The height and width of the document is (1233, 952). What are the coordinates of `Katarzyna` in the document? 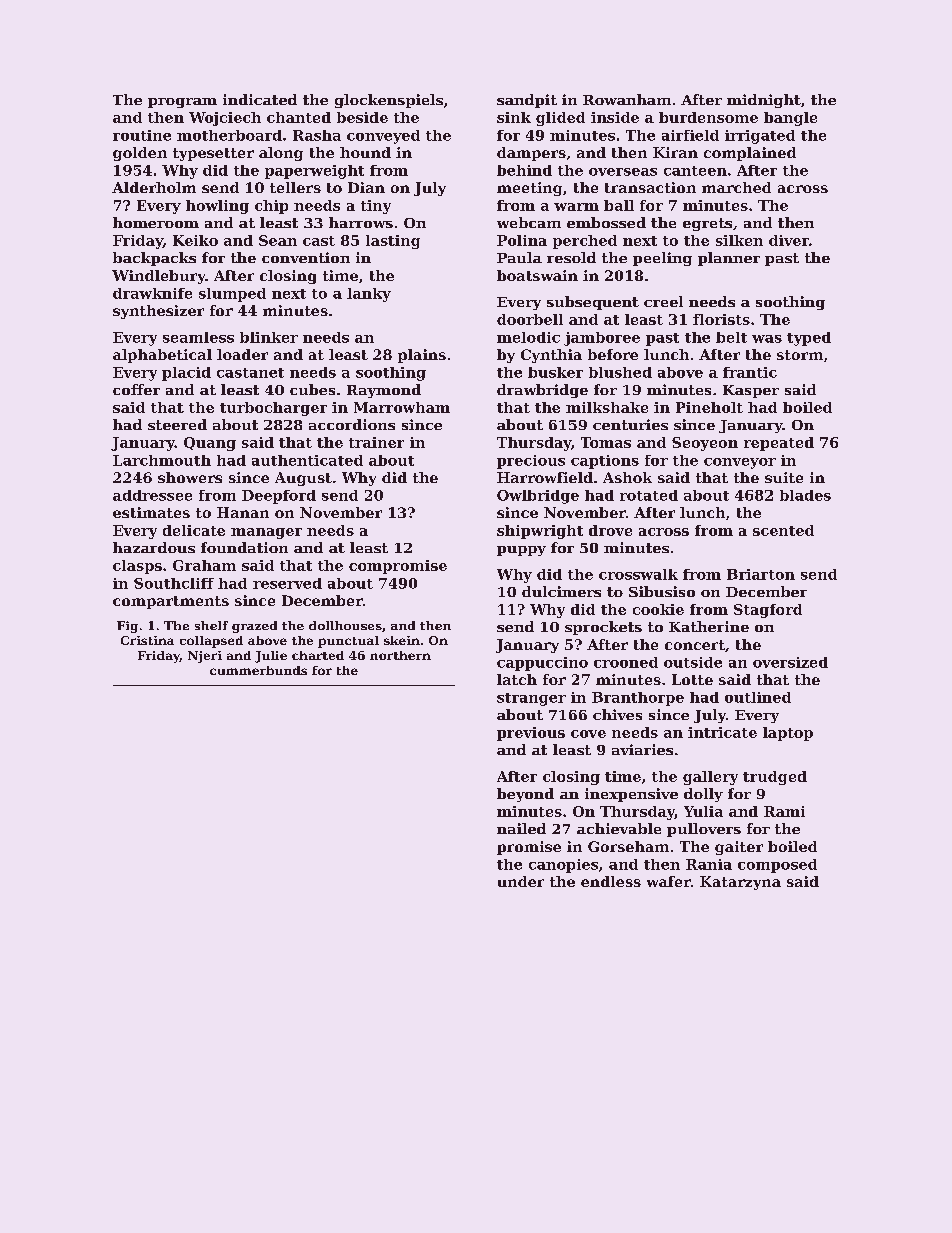 It's located at (740, 883).
